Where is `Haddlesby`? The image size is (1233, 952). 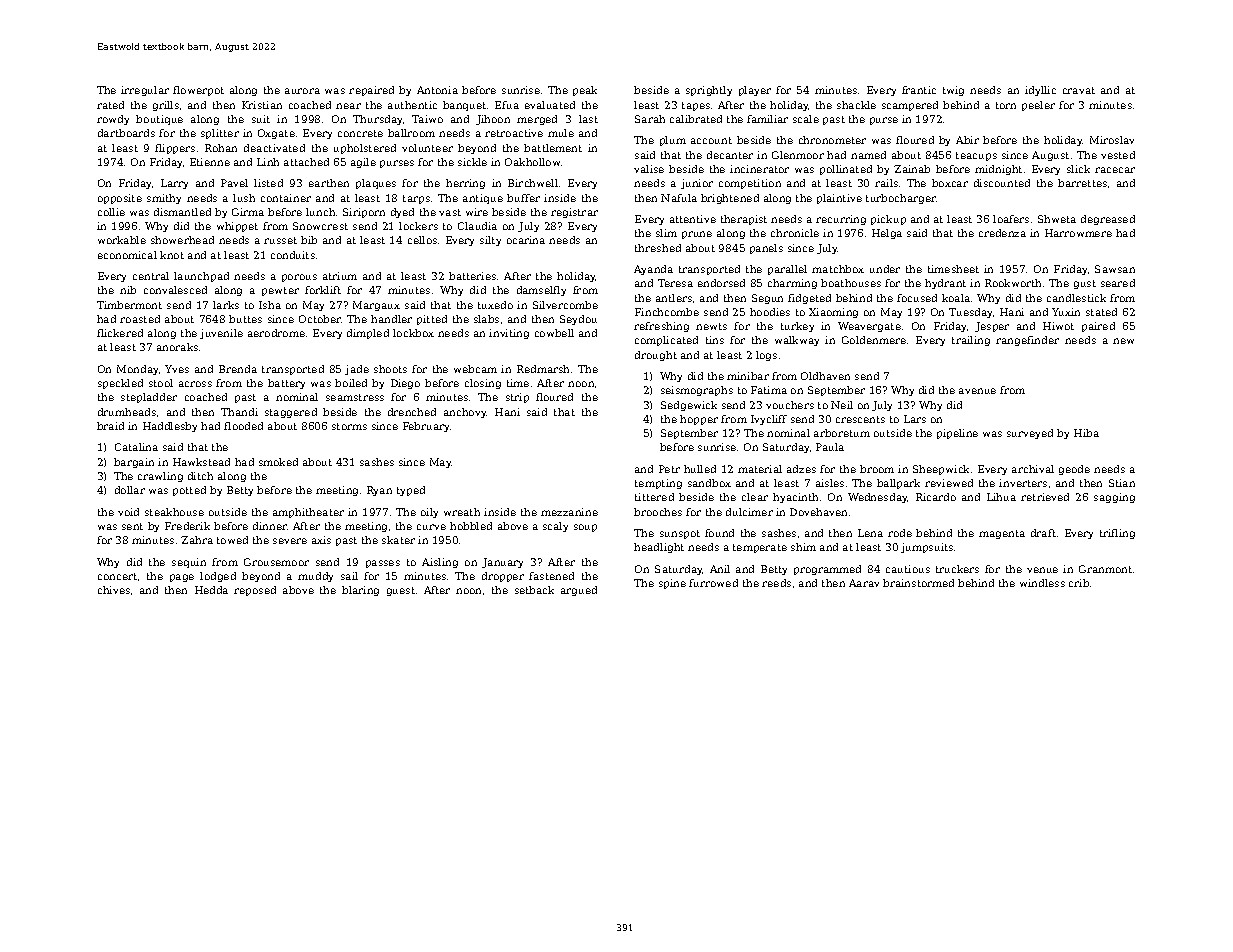 Haddlesby is located at coordinates (170, 427).
